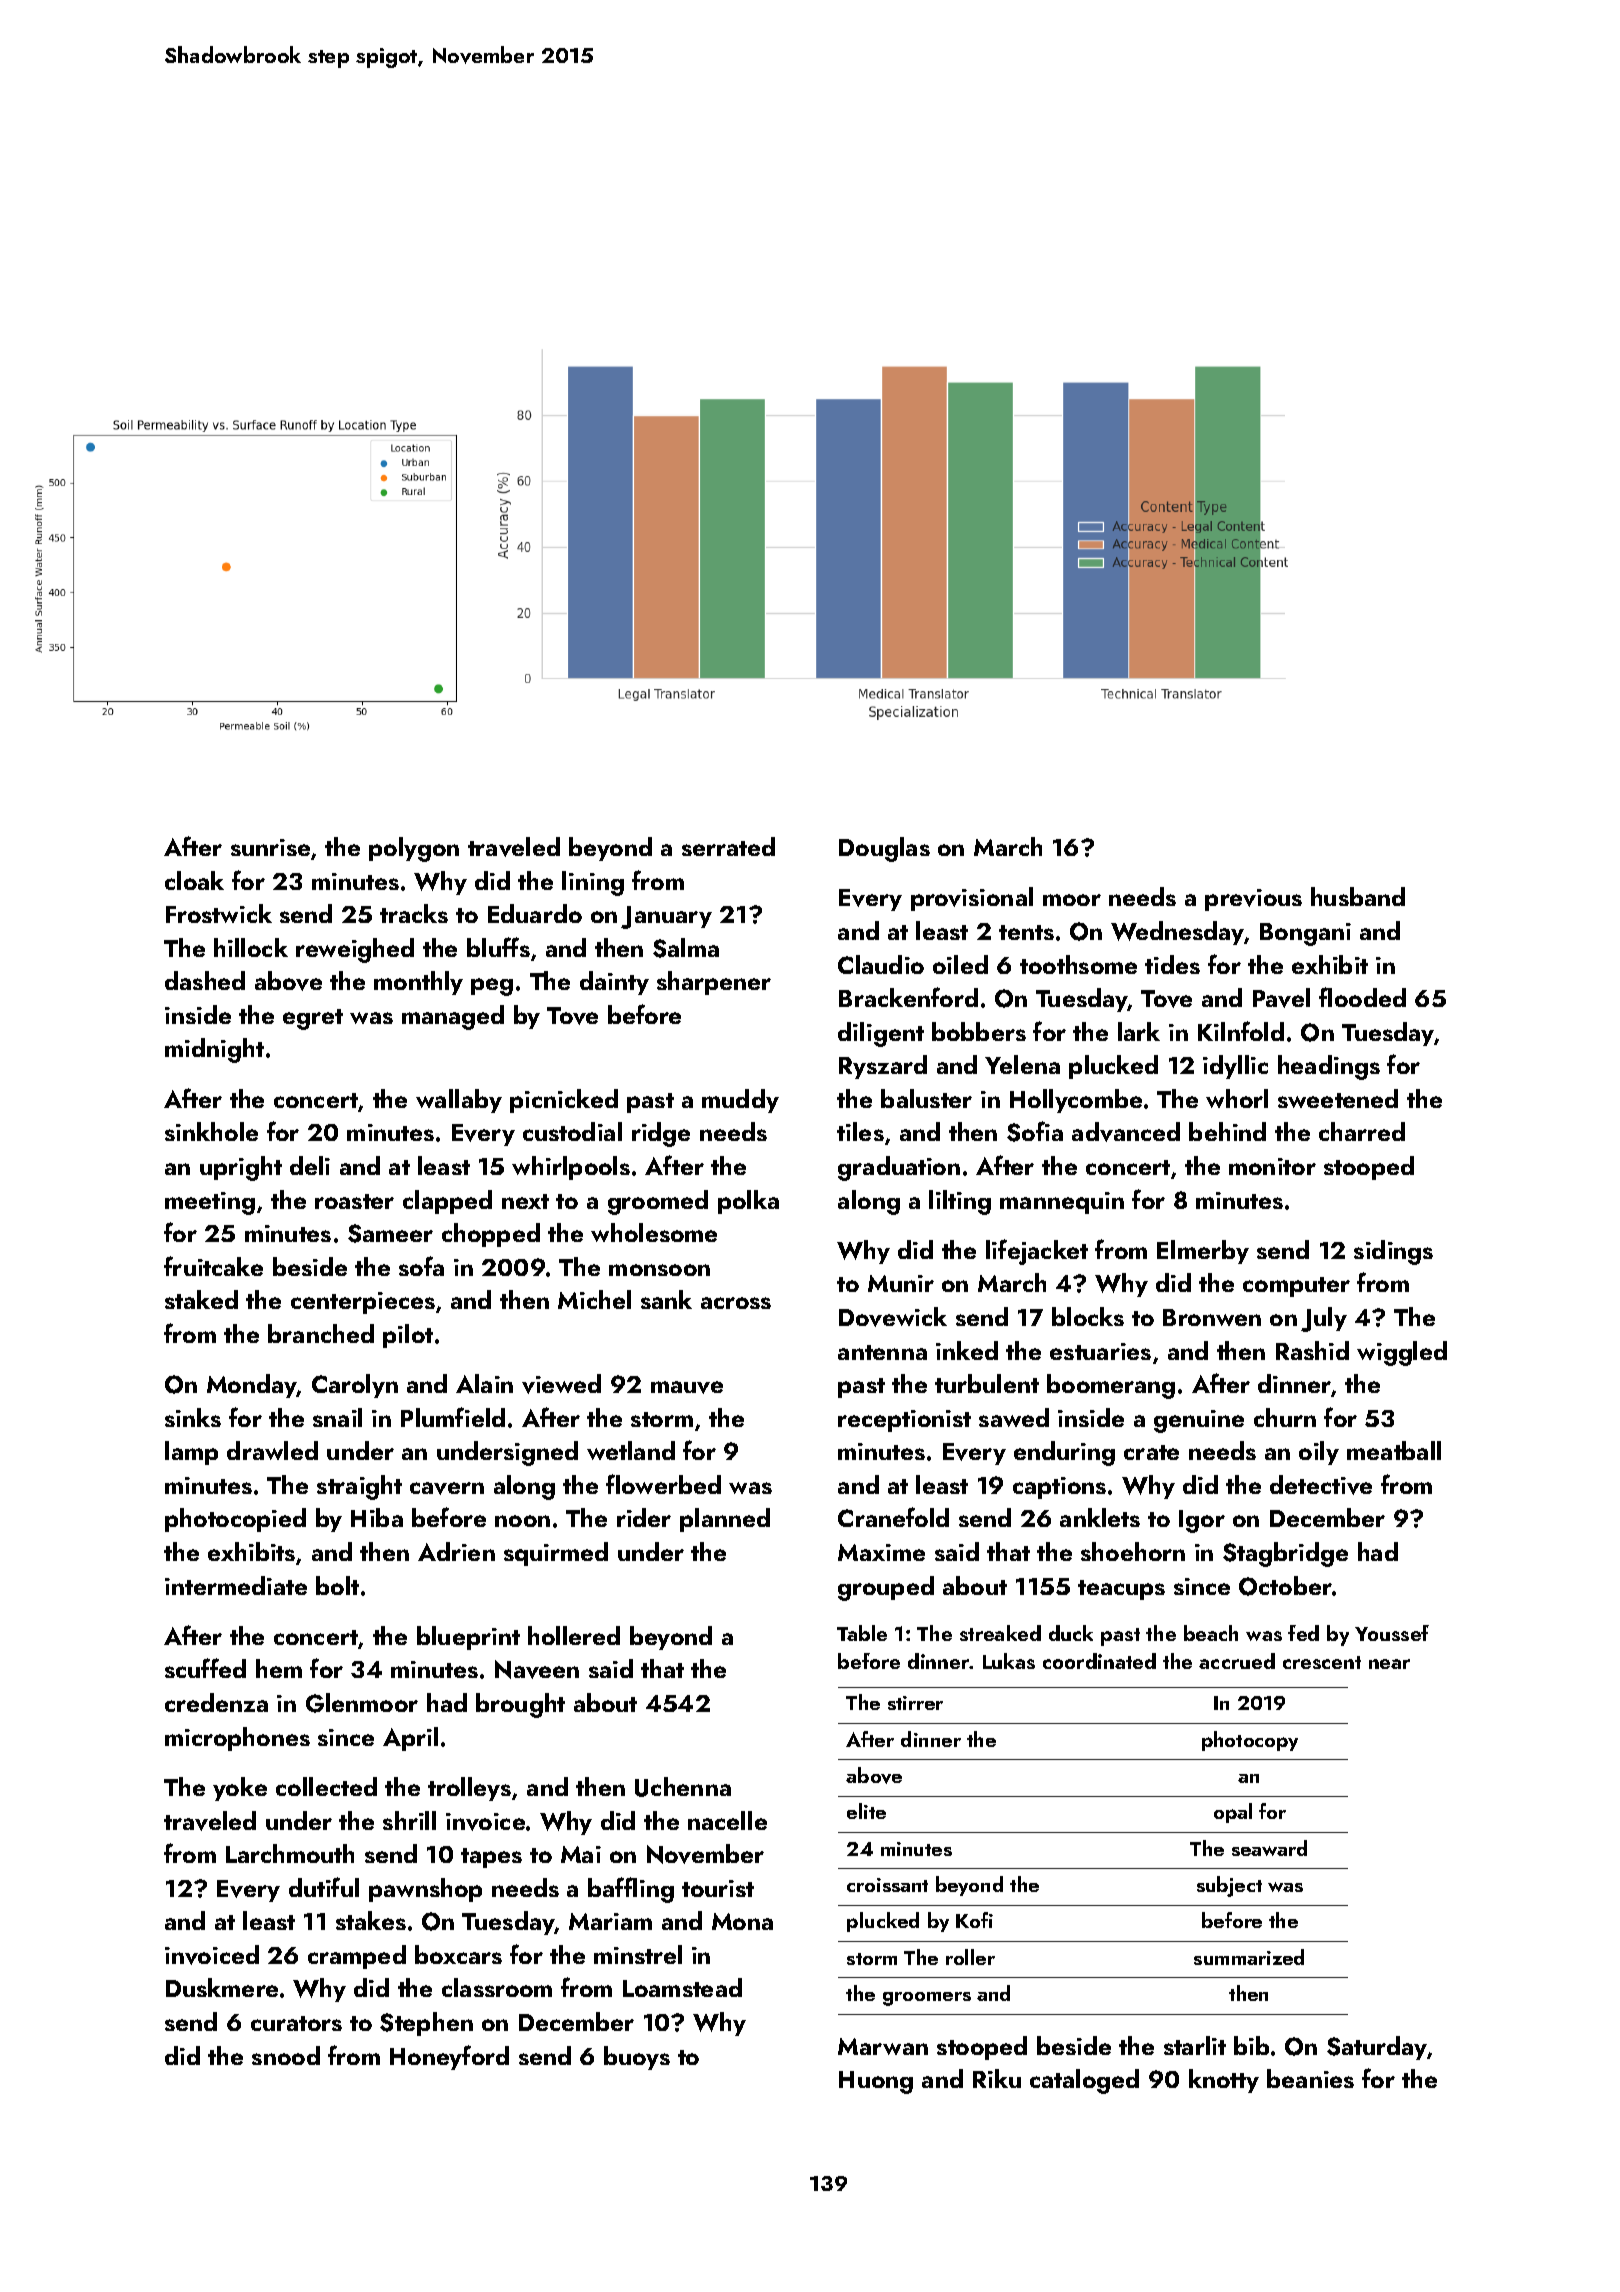  Describe the element at coordinates (727, 1820) in the page. I see `nacelle` at that location.
